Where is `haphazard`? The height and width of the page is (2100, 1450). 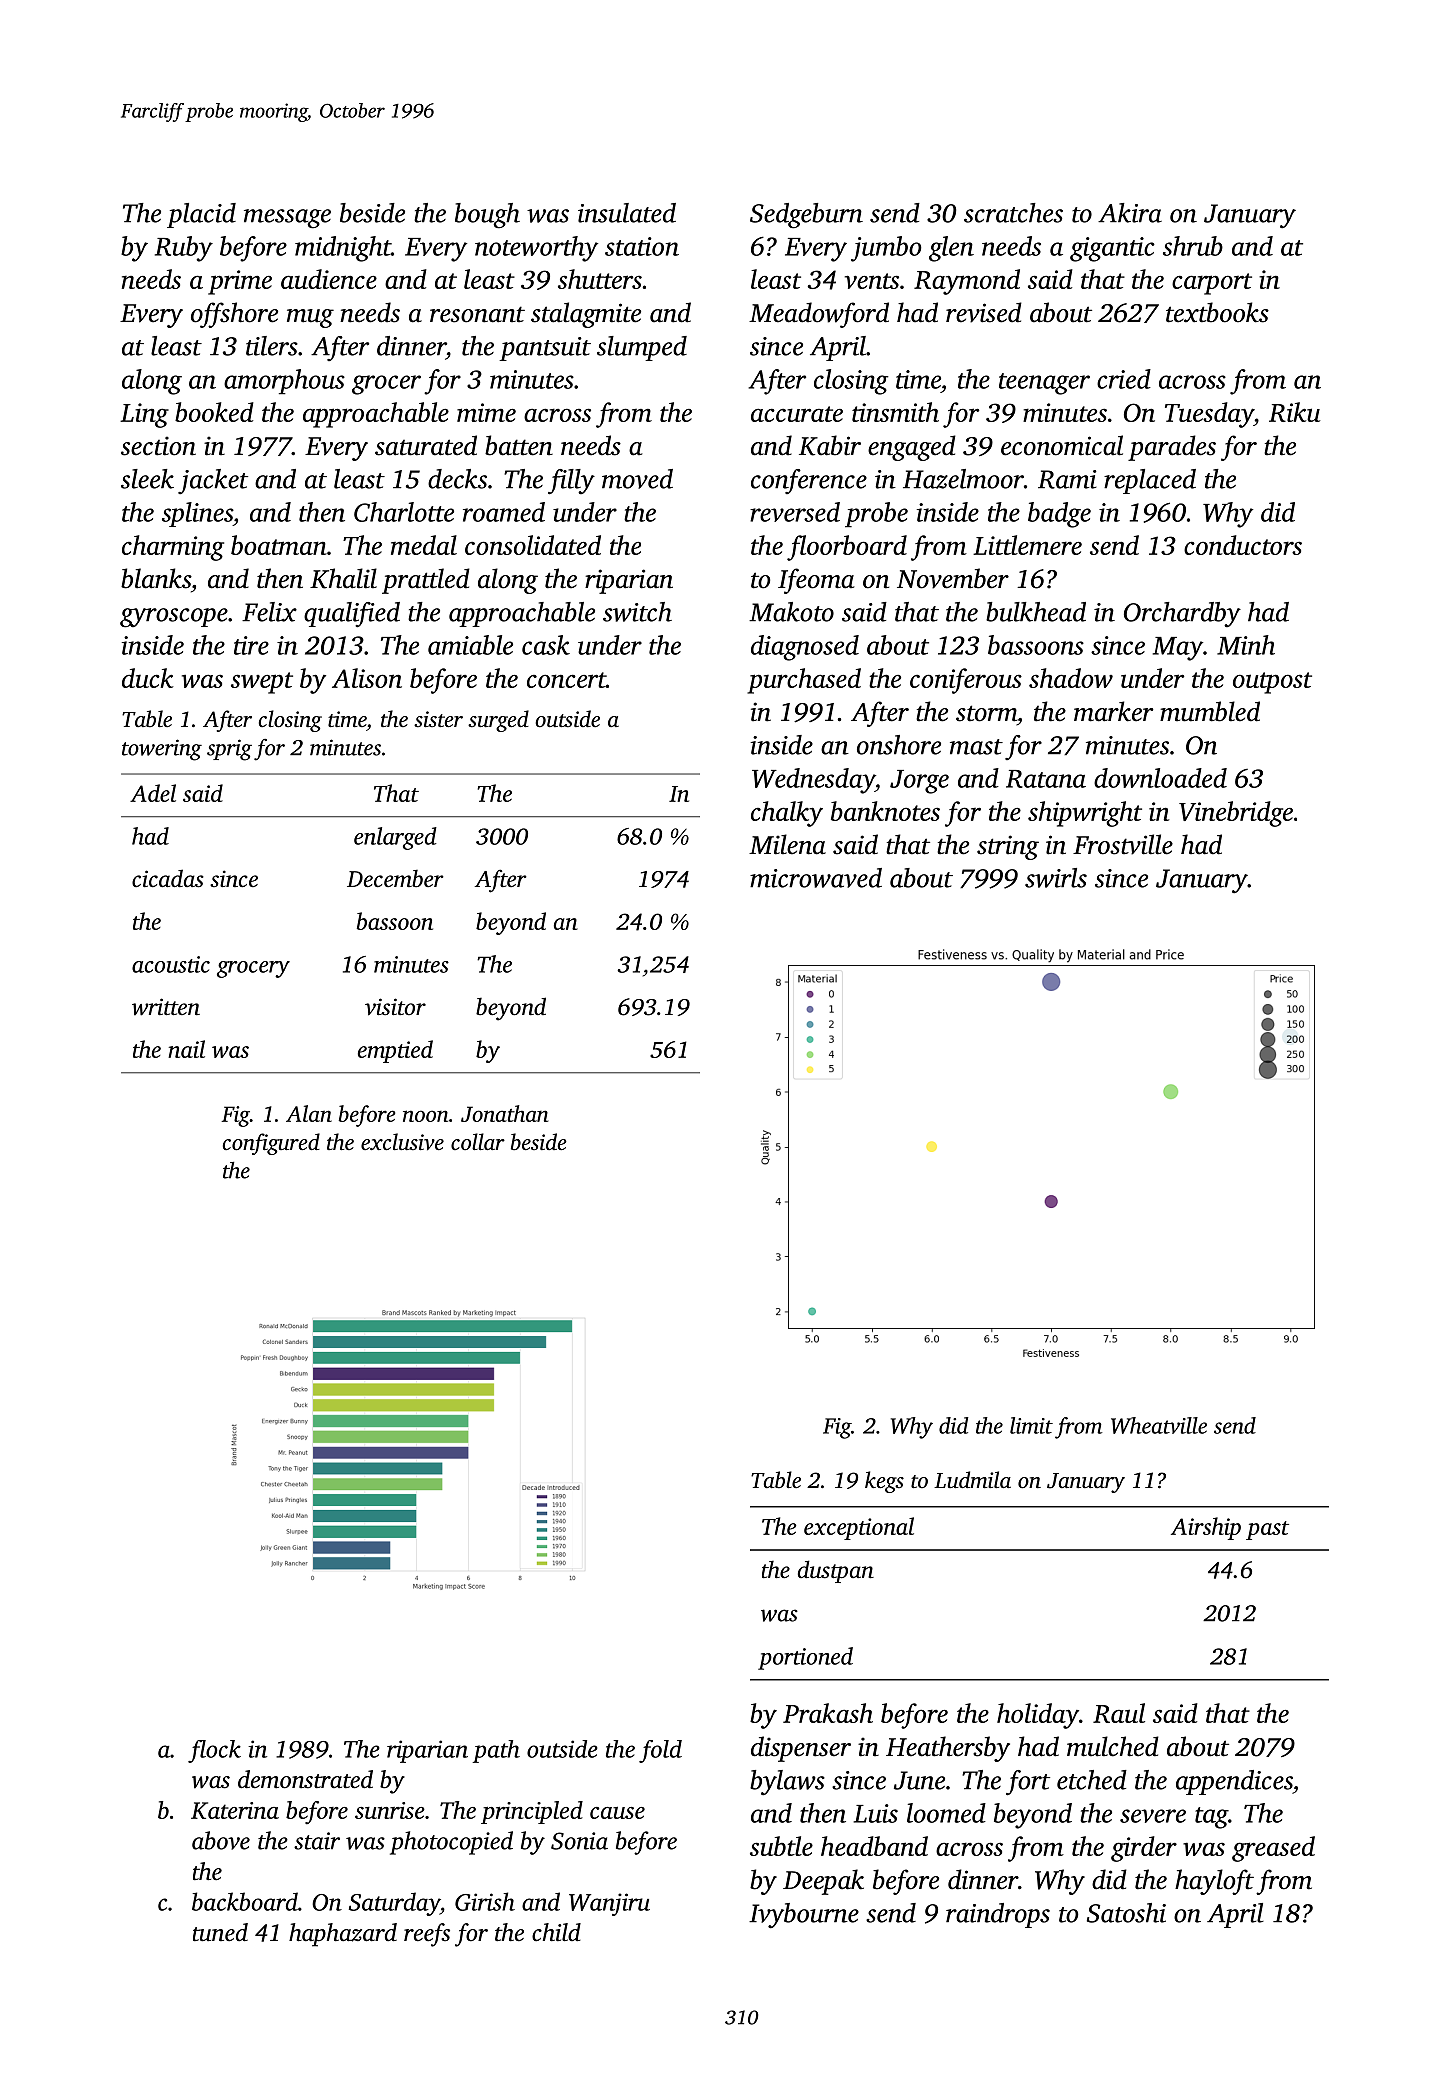
haphazard is located at coordinates (343, 1935).
